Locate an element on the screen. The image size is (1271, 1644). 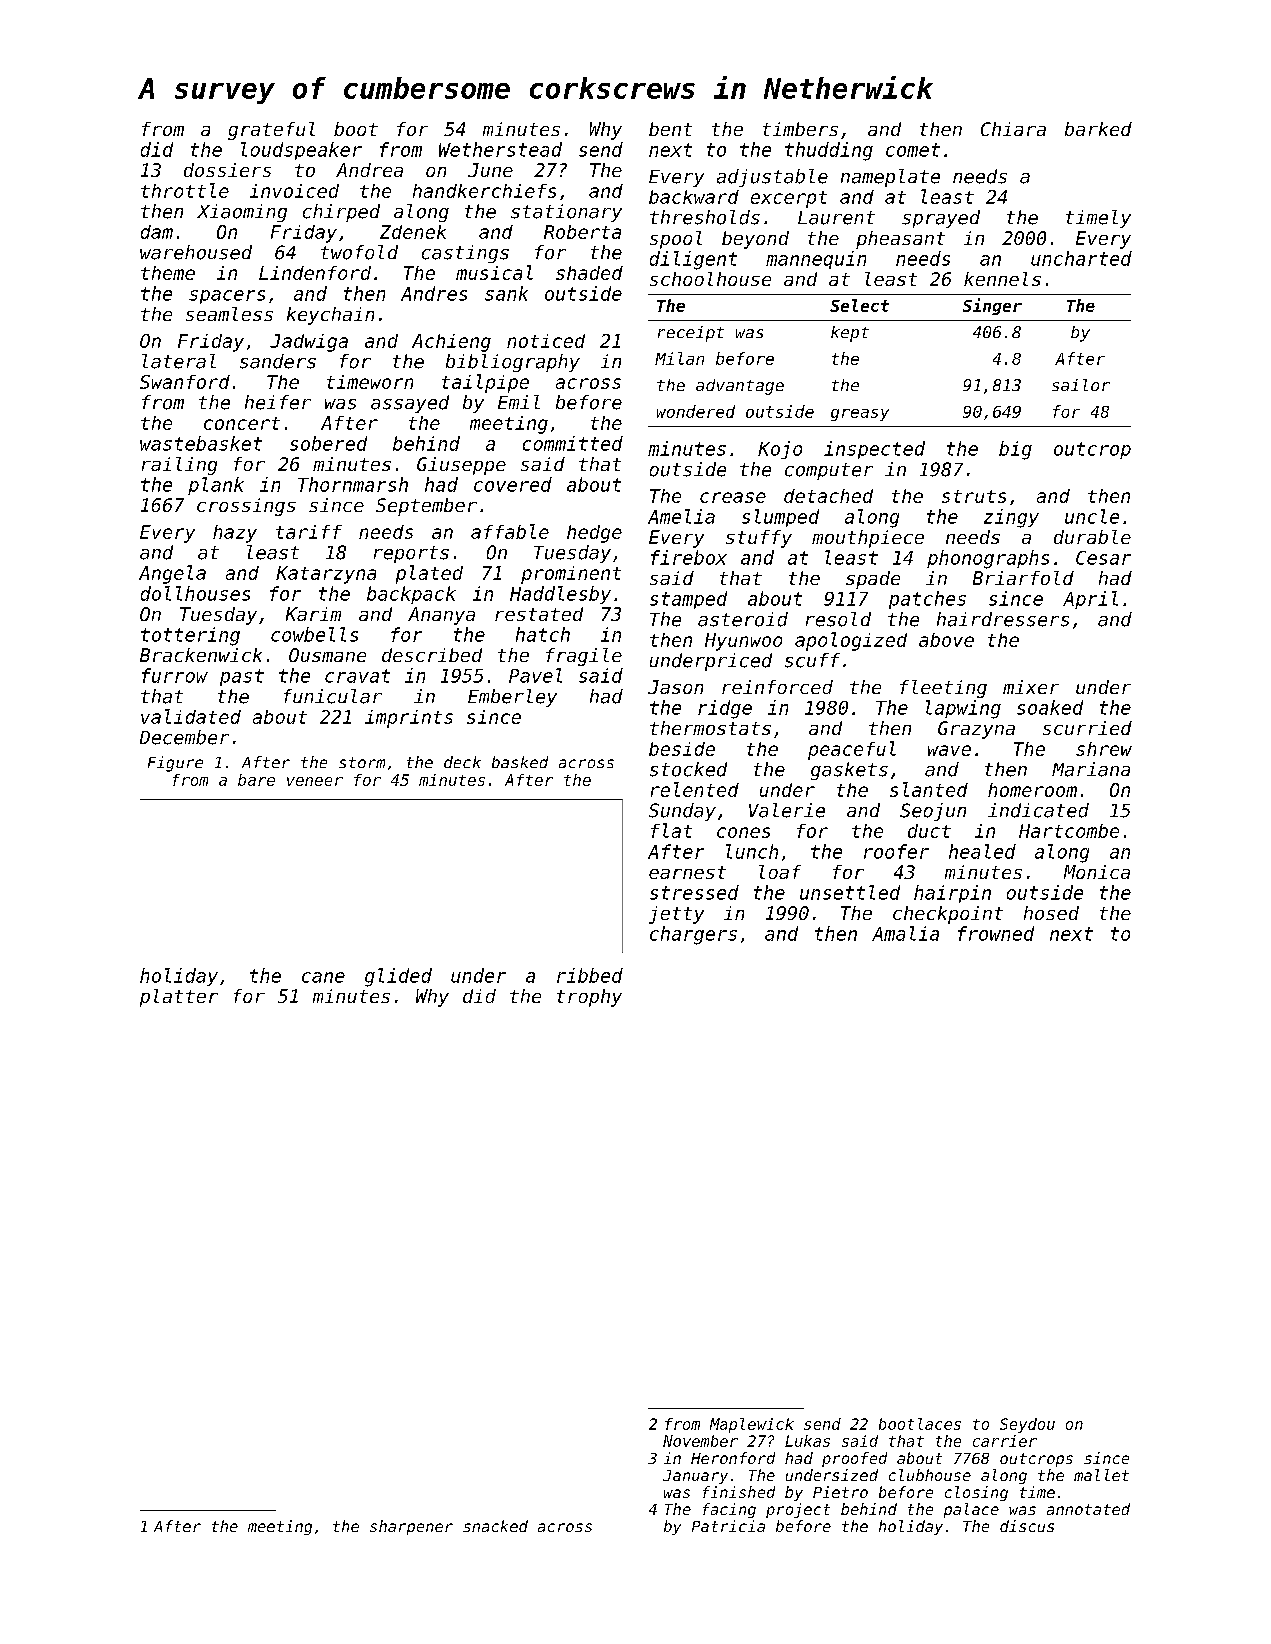
stamped is located at coordinates (688, 600).
